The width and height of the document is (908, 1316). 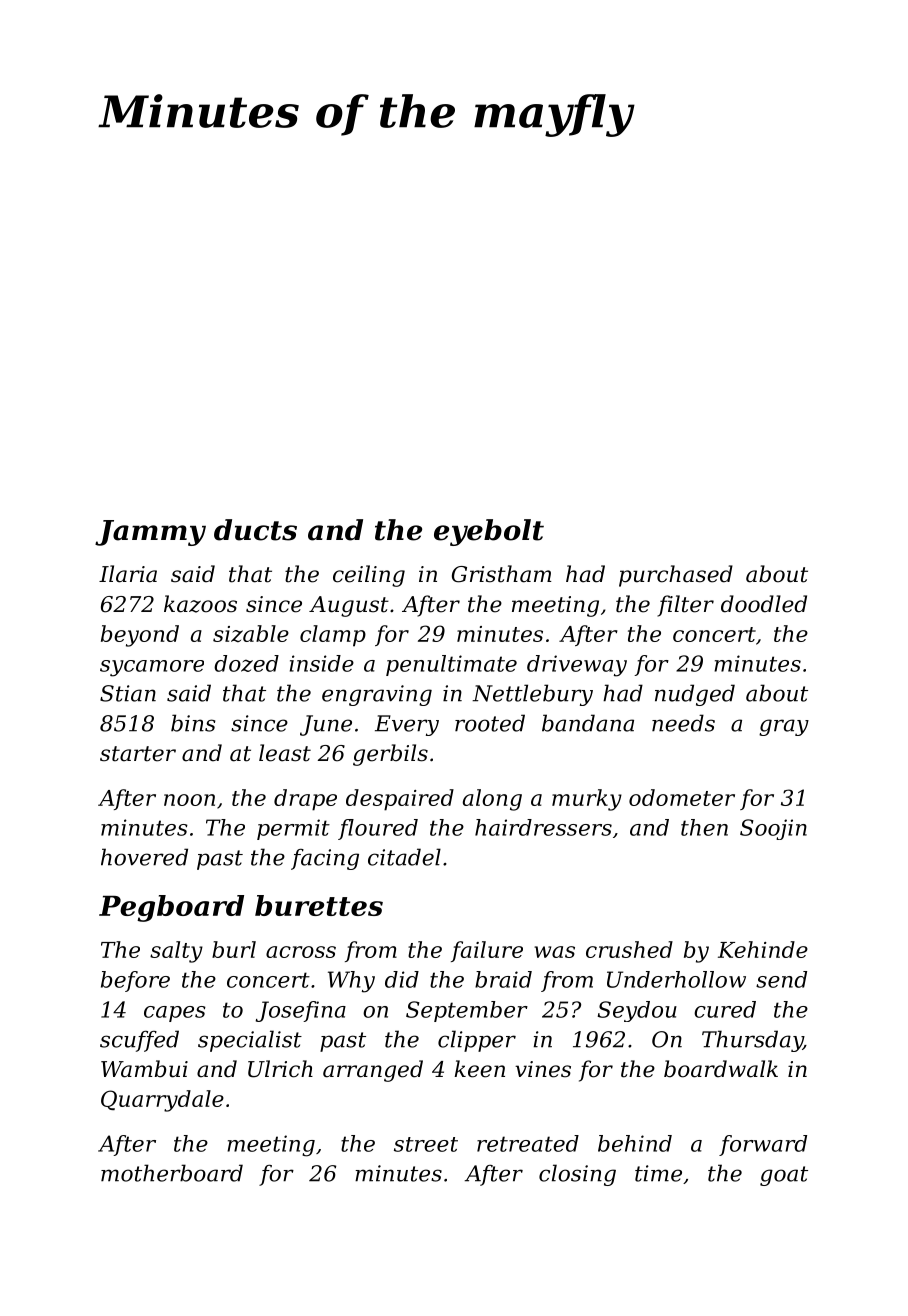 I want to click on clamp, so click(x=333, y=636).
